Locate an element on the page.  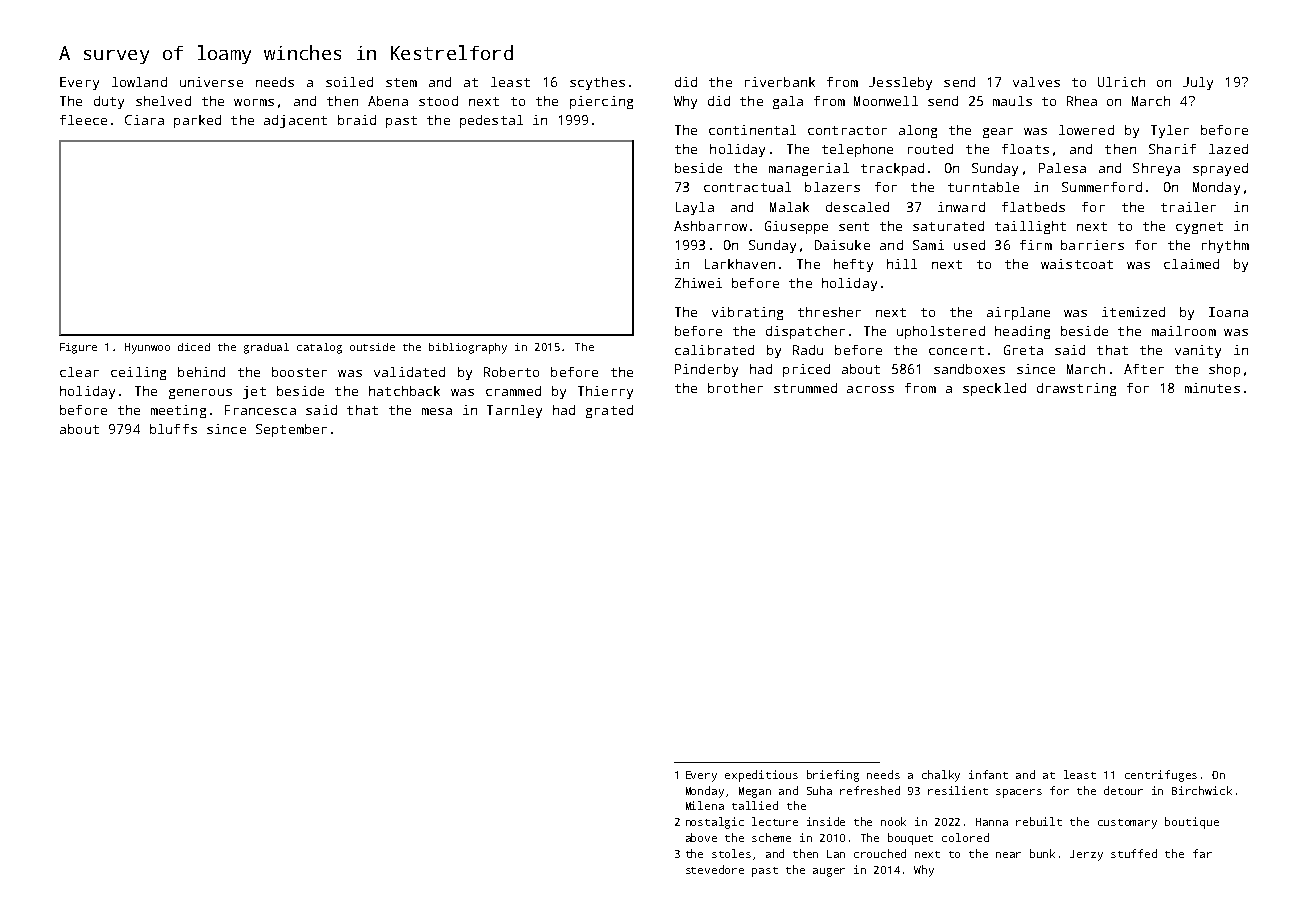
scythes is located at coordinates (597, 83).
